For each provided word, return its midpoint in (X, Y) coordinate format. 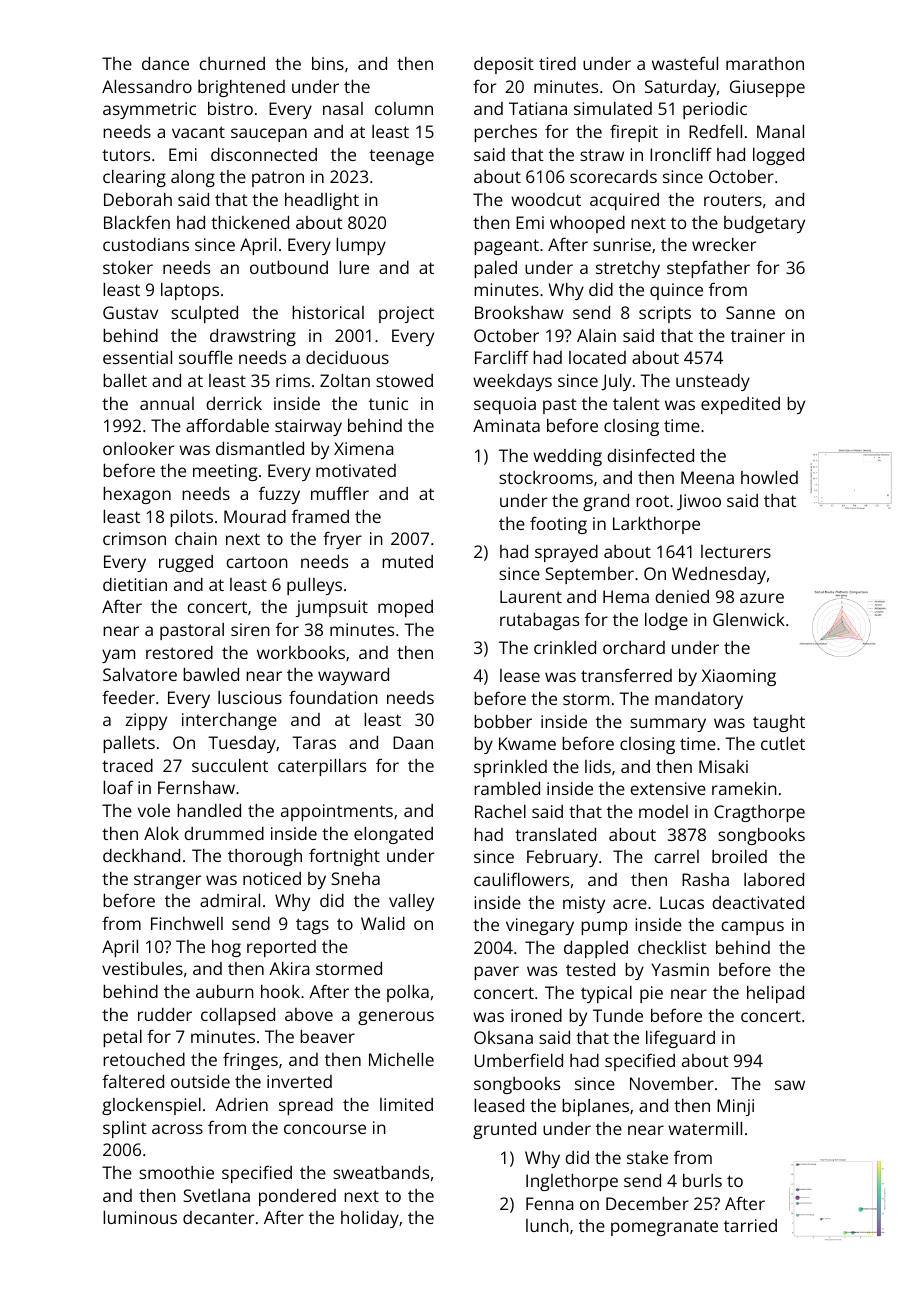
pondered (297, 1197)
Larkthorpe (656, 525)
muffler (340, 493)
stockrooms (546, 477)
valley (411, 902)
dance (165, 63)
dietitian (135, 584)
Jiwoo (699, 502)
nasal (343, 108)
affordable (227, 425)
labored (774, 879)
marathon (765, 63)
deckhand (141, 855)
